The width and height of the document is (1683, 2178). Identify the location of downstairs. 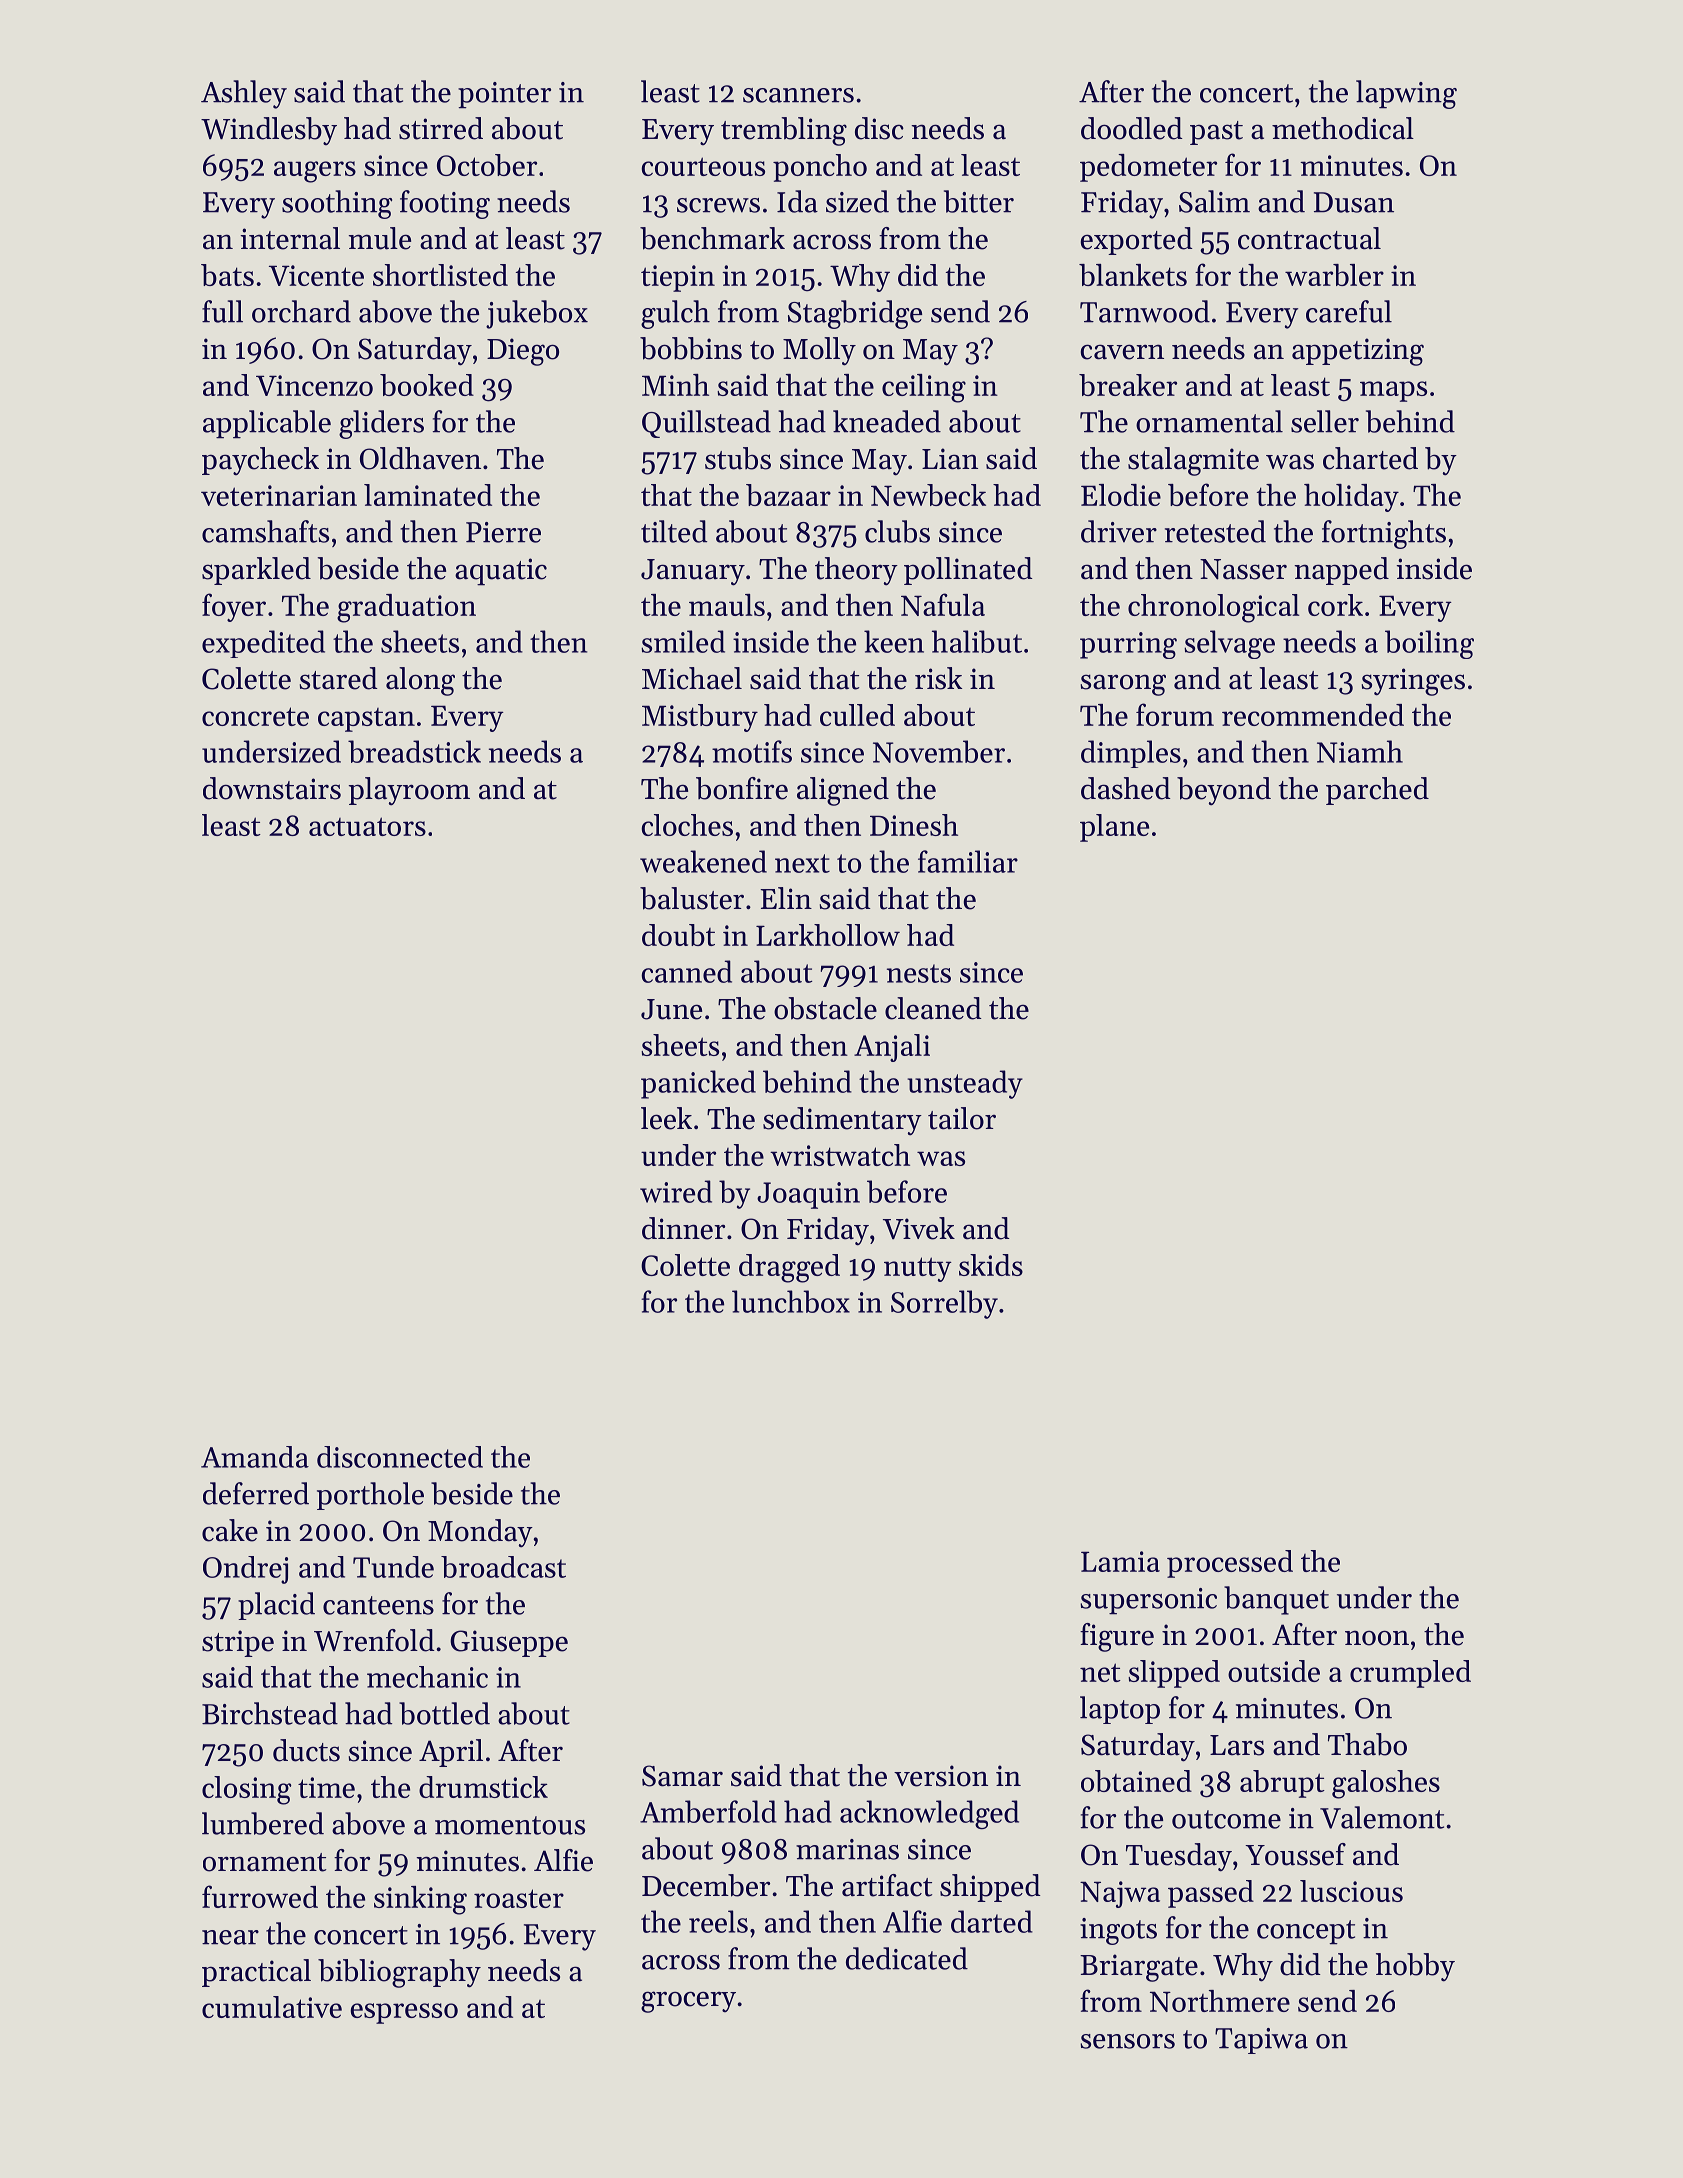
(272, 788).
